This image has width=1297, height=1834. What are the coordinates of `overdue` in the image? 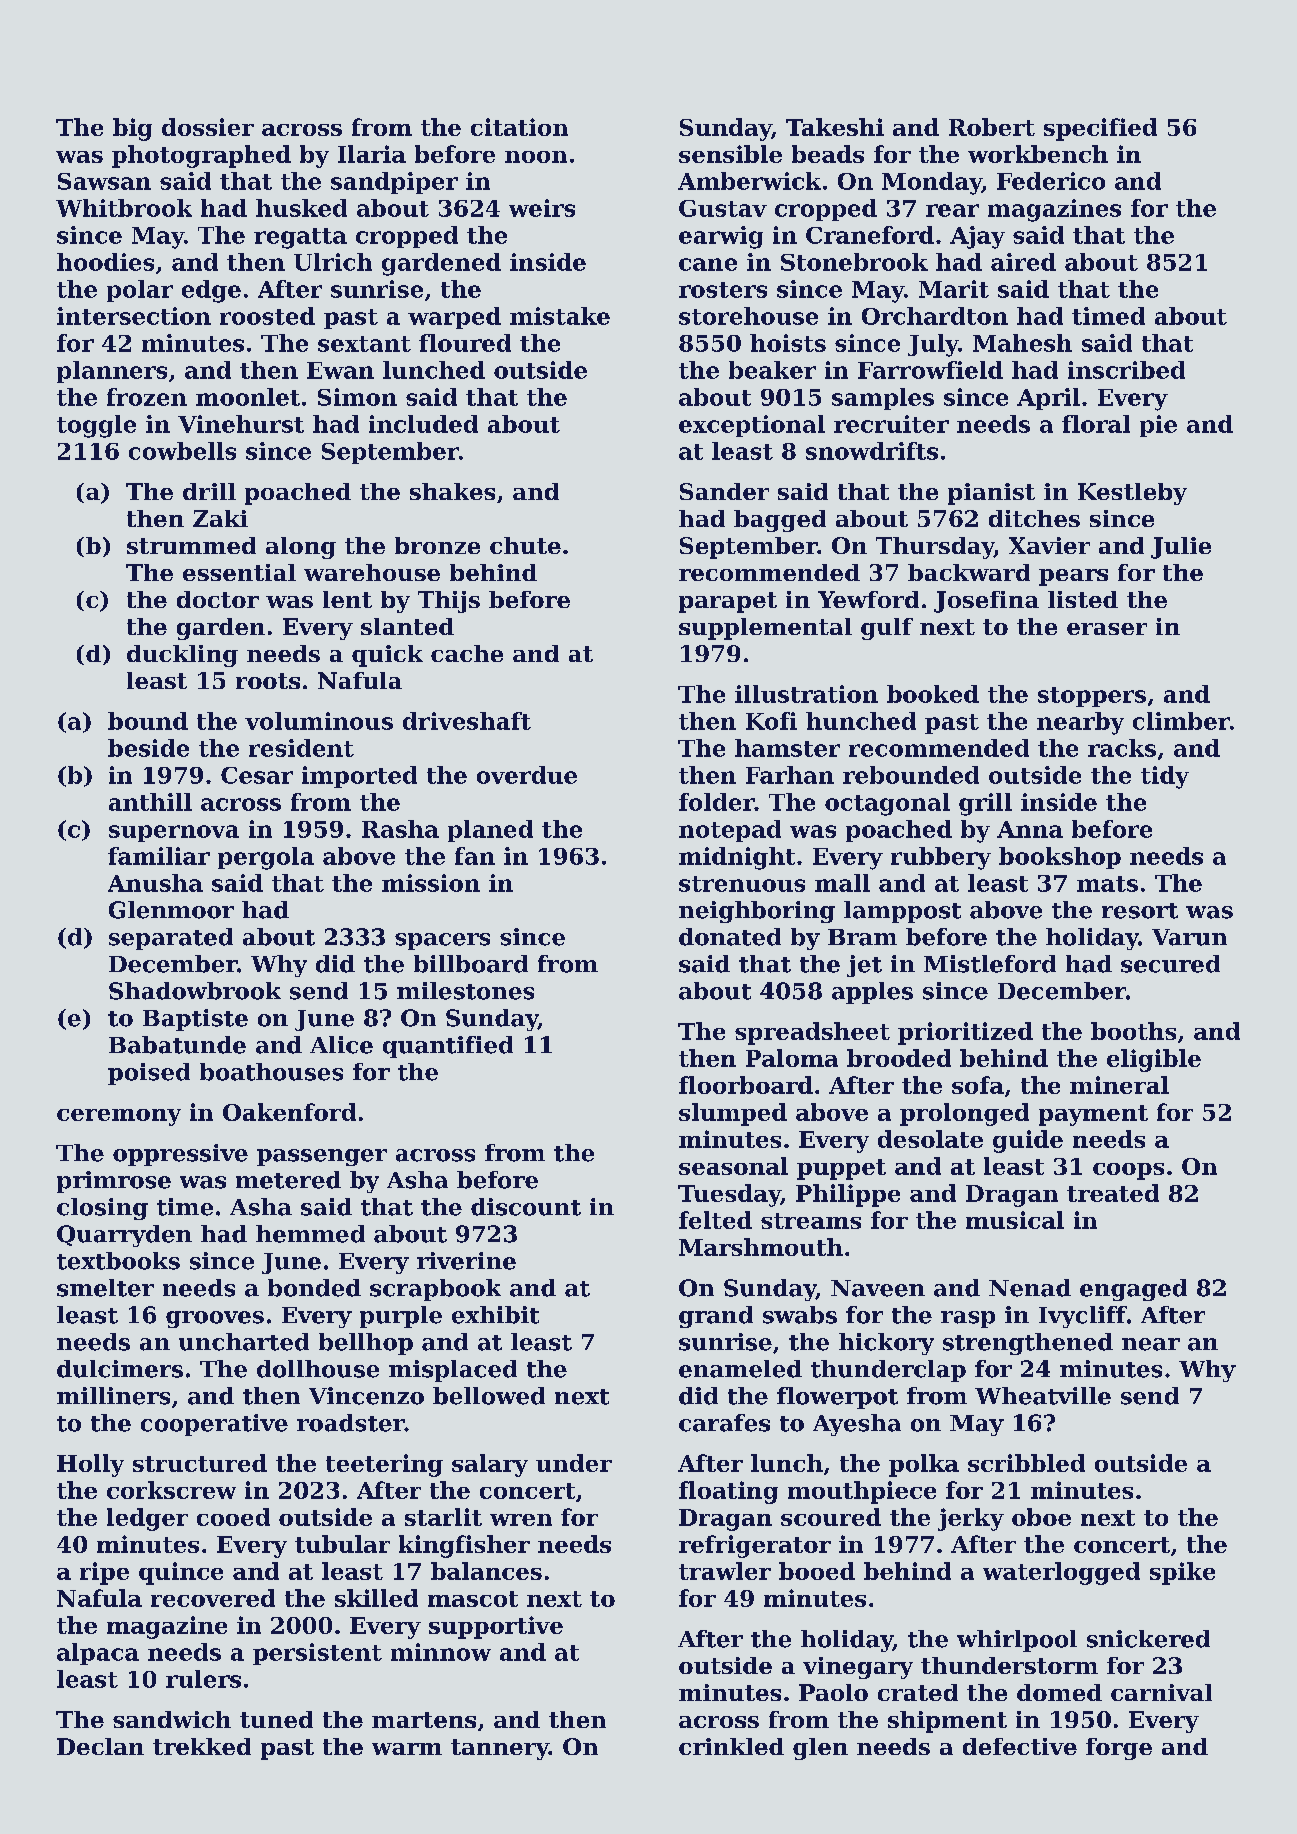 It's located at (527, 775).
